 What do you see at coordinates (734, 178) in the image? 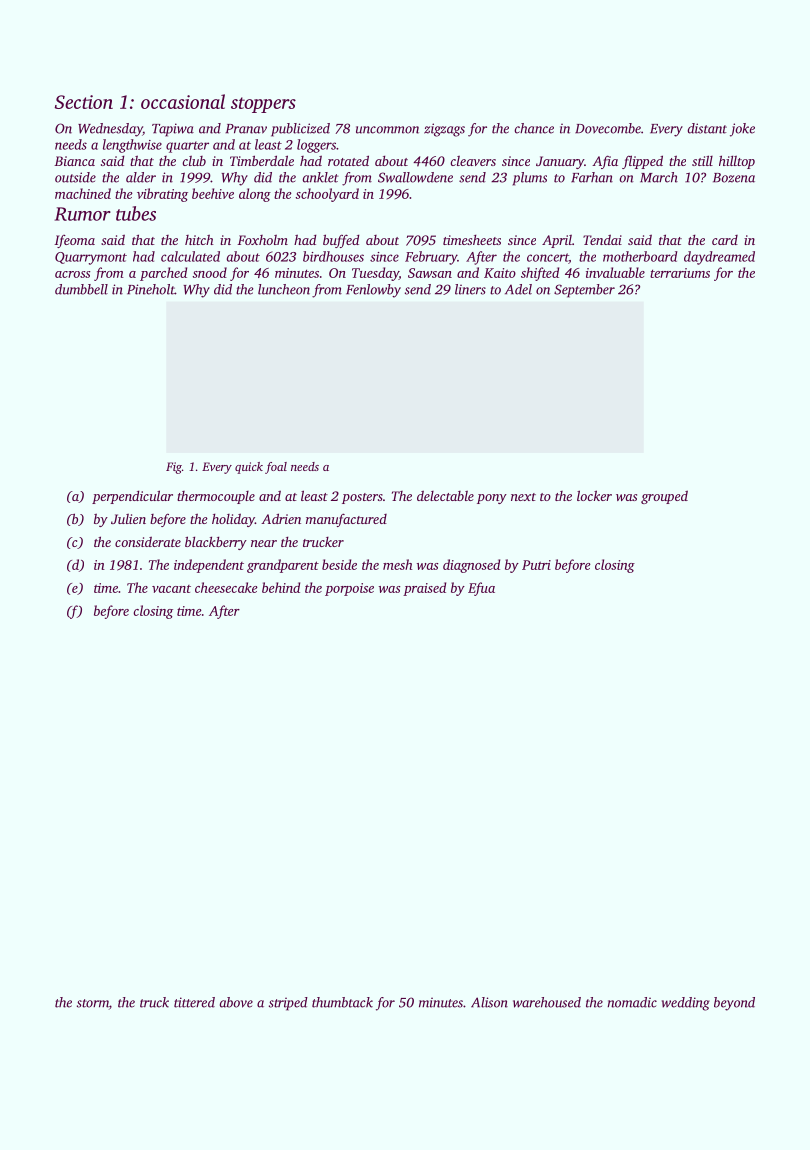
I see `Bozena` at bounding box center [734, 178].
